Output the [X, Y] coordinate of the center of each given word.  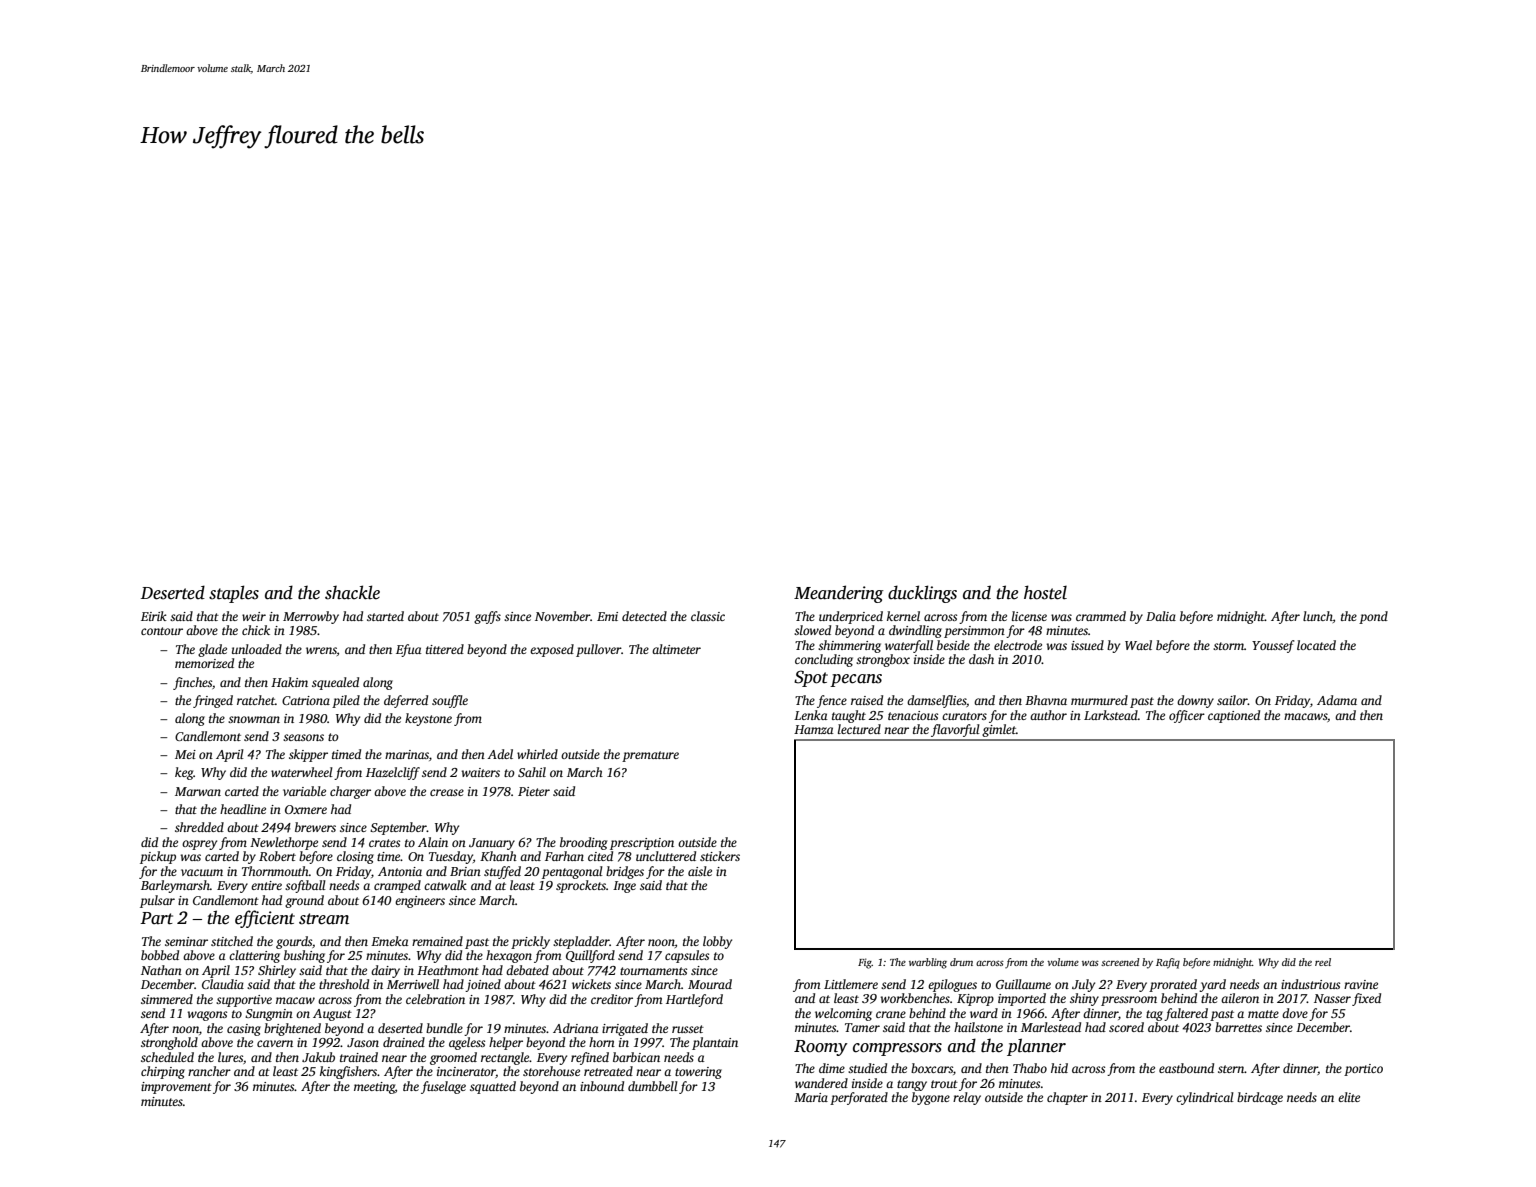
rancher [209, 1071]
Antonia [400, 871]
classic [708, 616]
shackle [352, 592]
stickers [720, 856]
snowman [254, 719]
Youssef [1273, 646]
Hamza [814, 729]
